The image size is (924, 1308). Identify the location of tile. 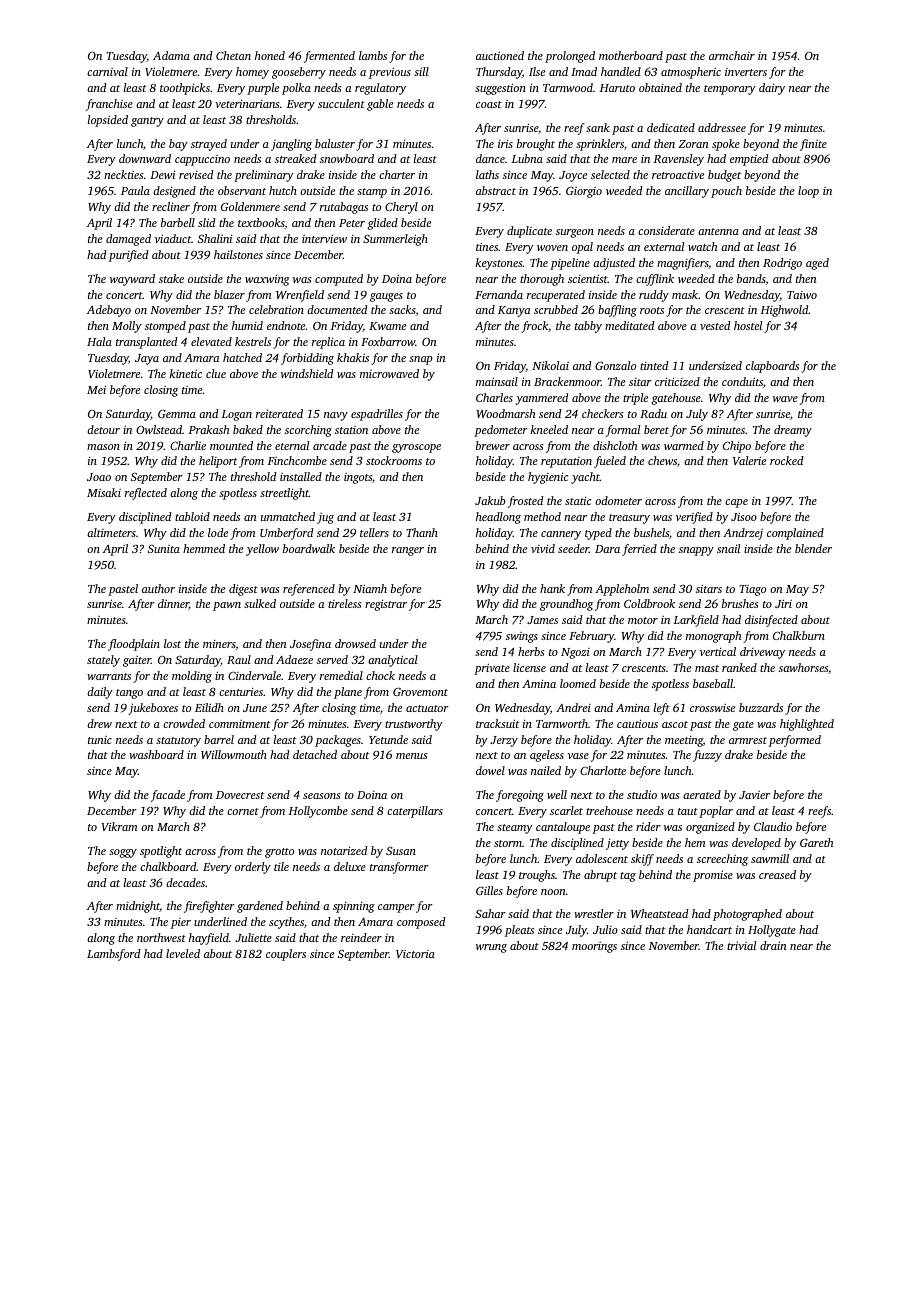
(281, 866).
